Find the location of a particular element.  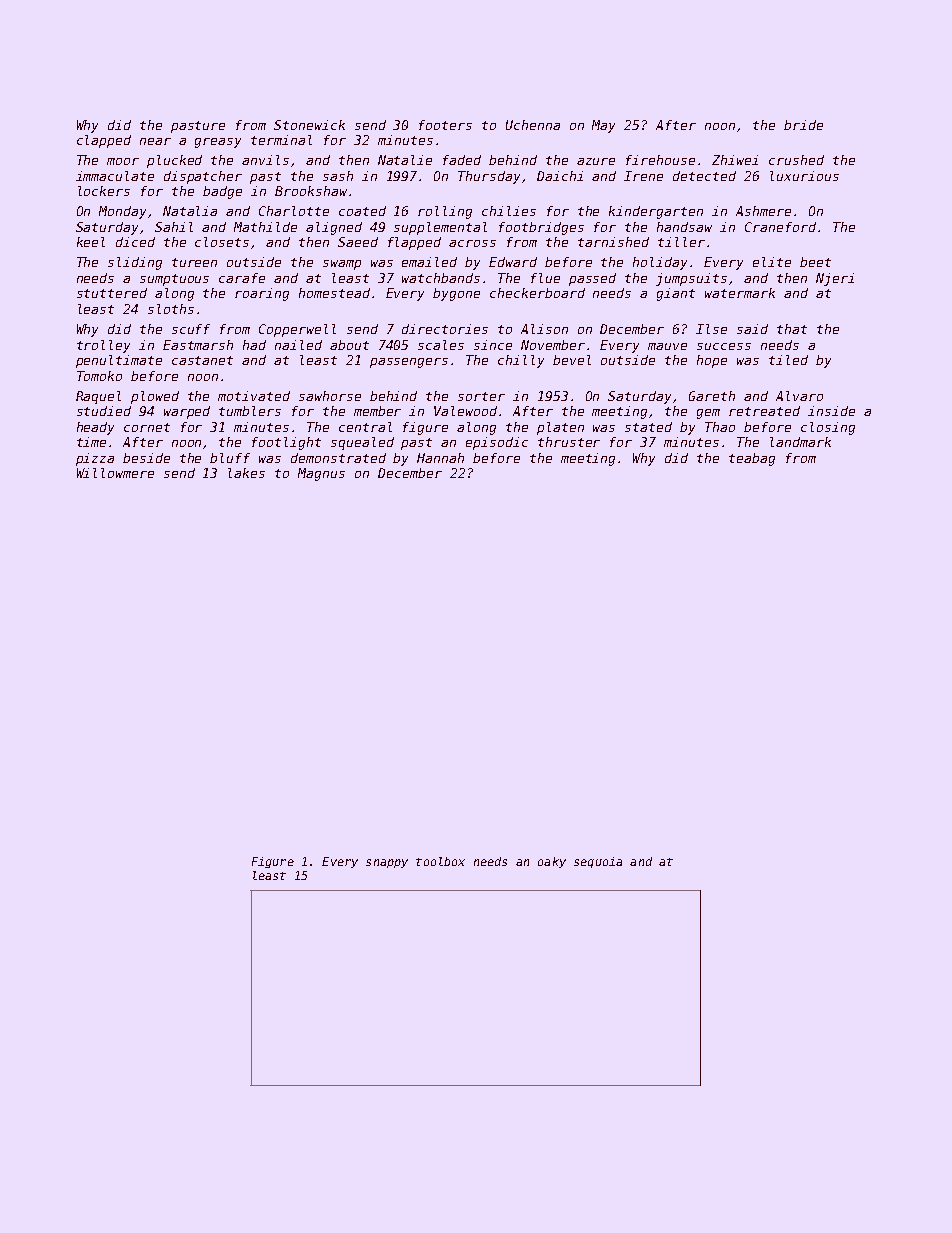

Hannah is located at coordinates (440, 458).
